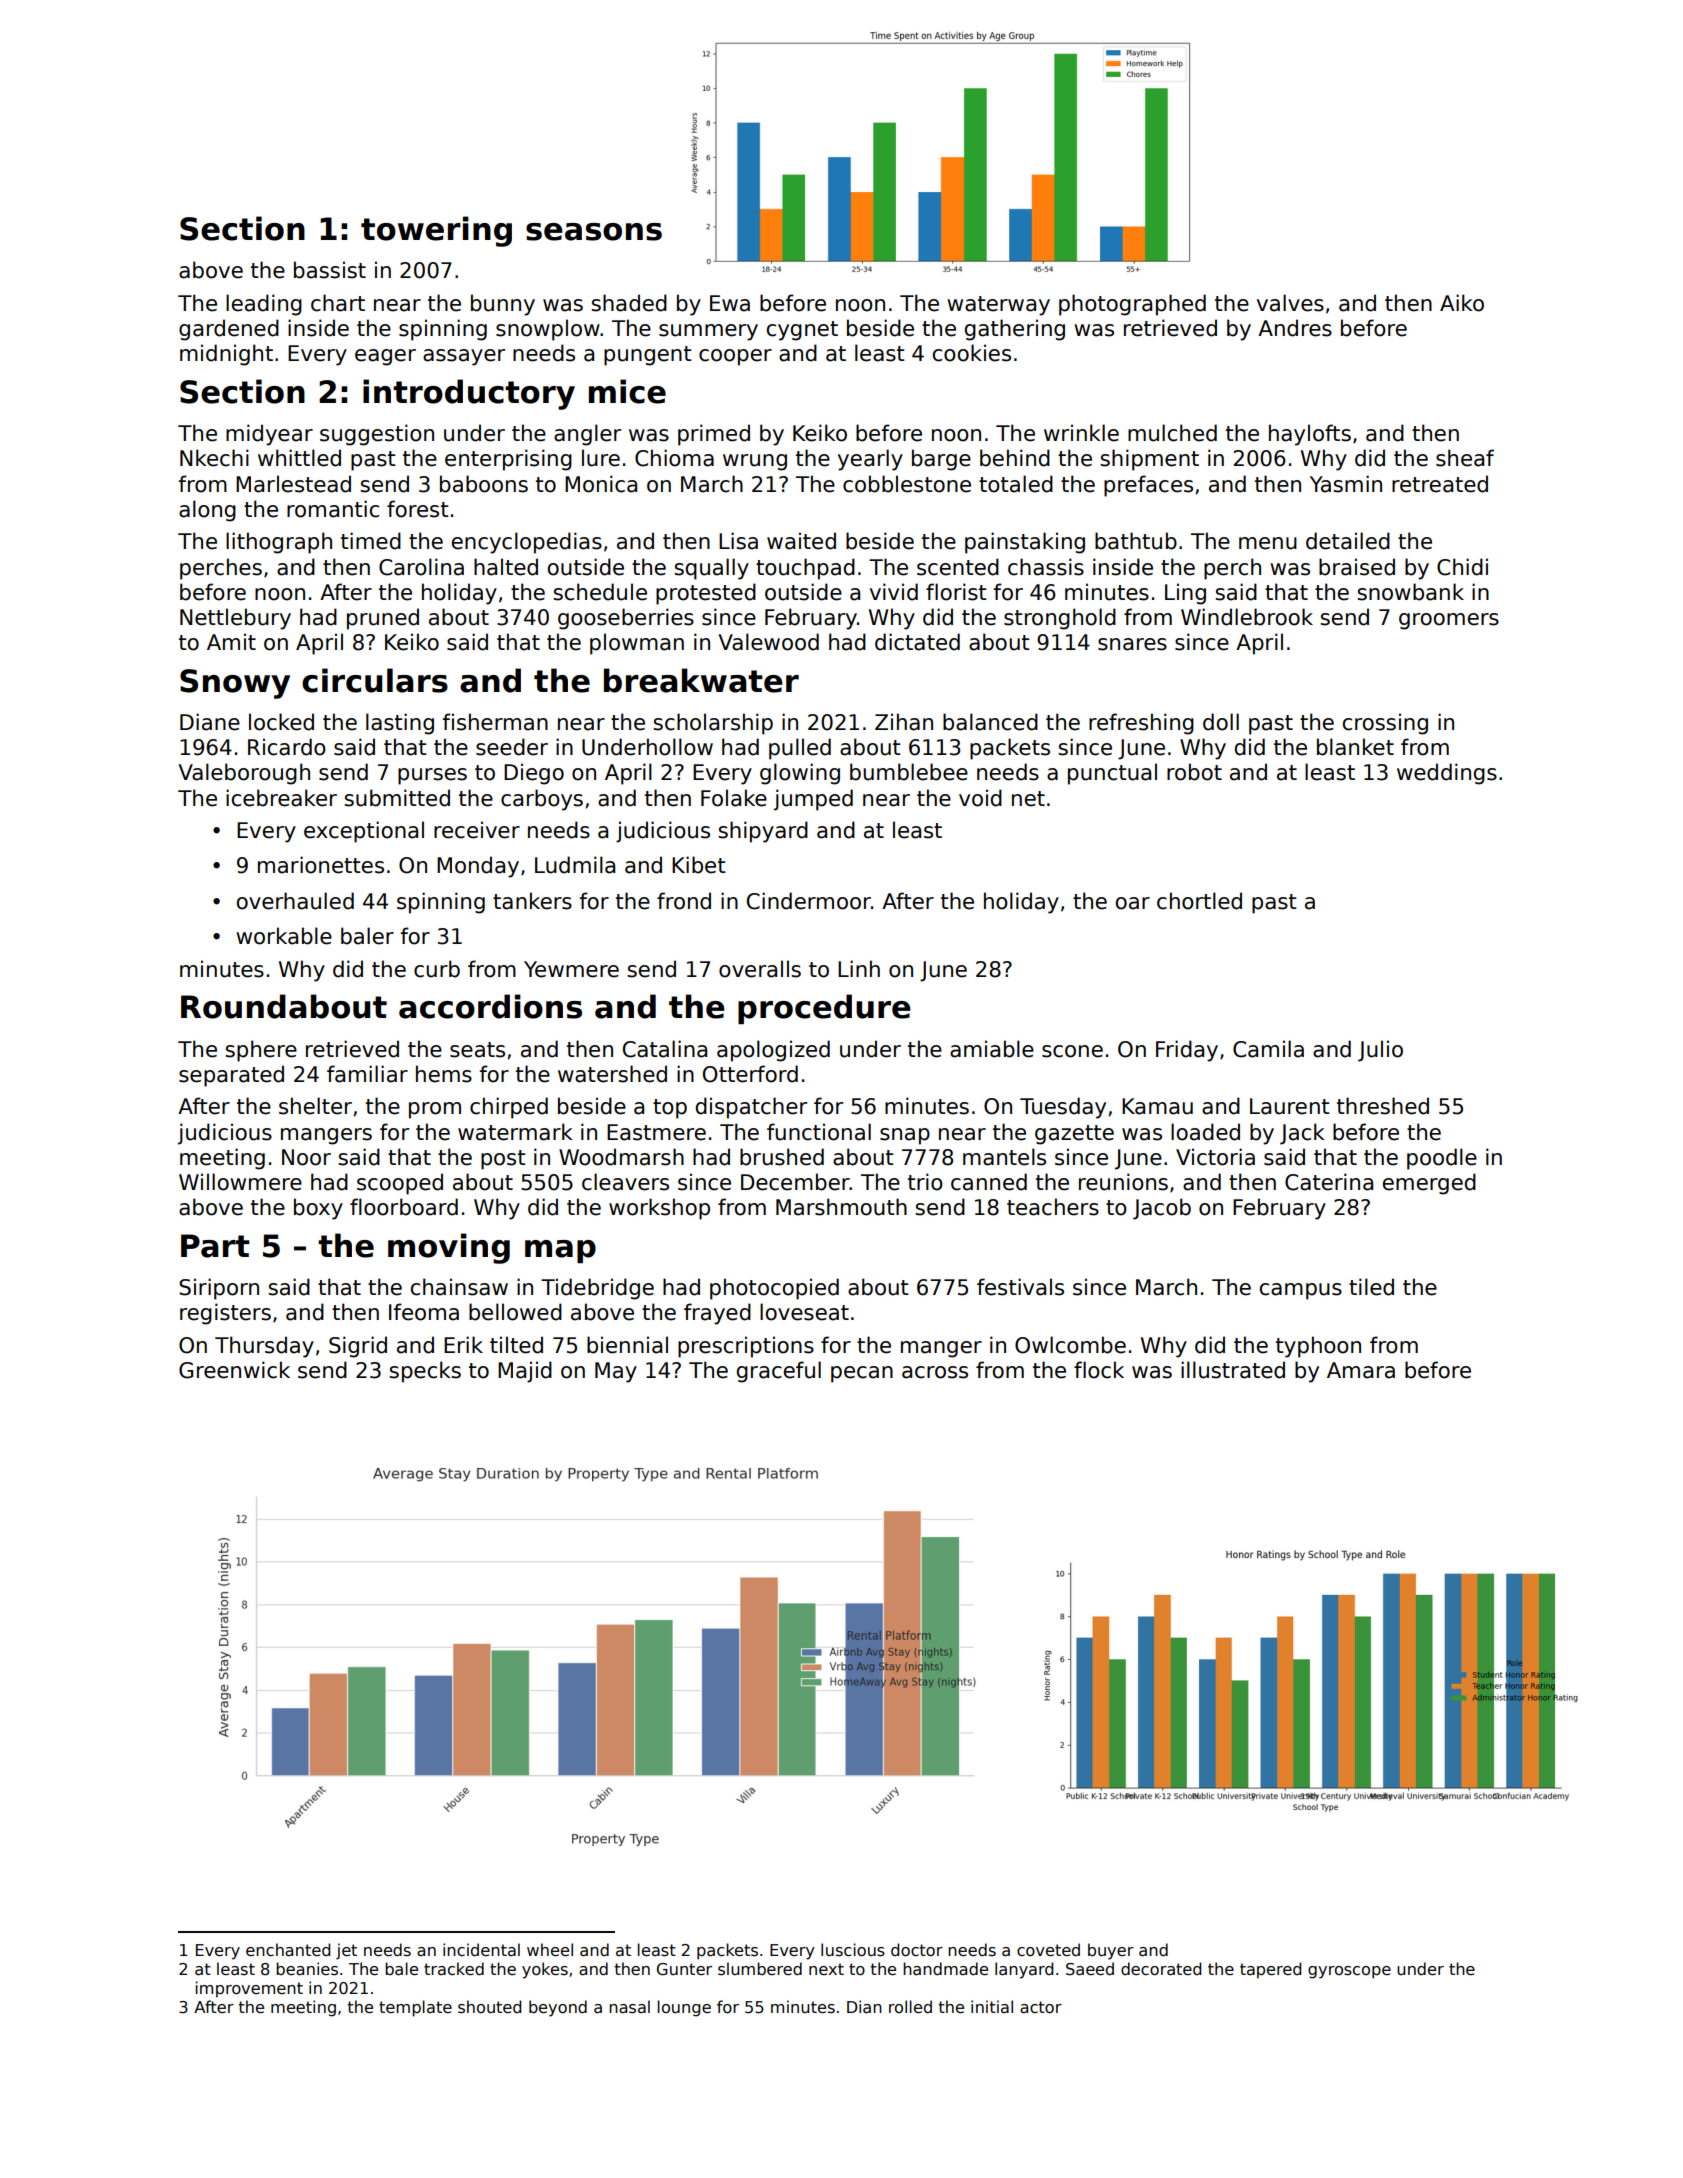  Describe the element at coordinates (841, 1207) in the document. I see `Marshmouth` at that location.
